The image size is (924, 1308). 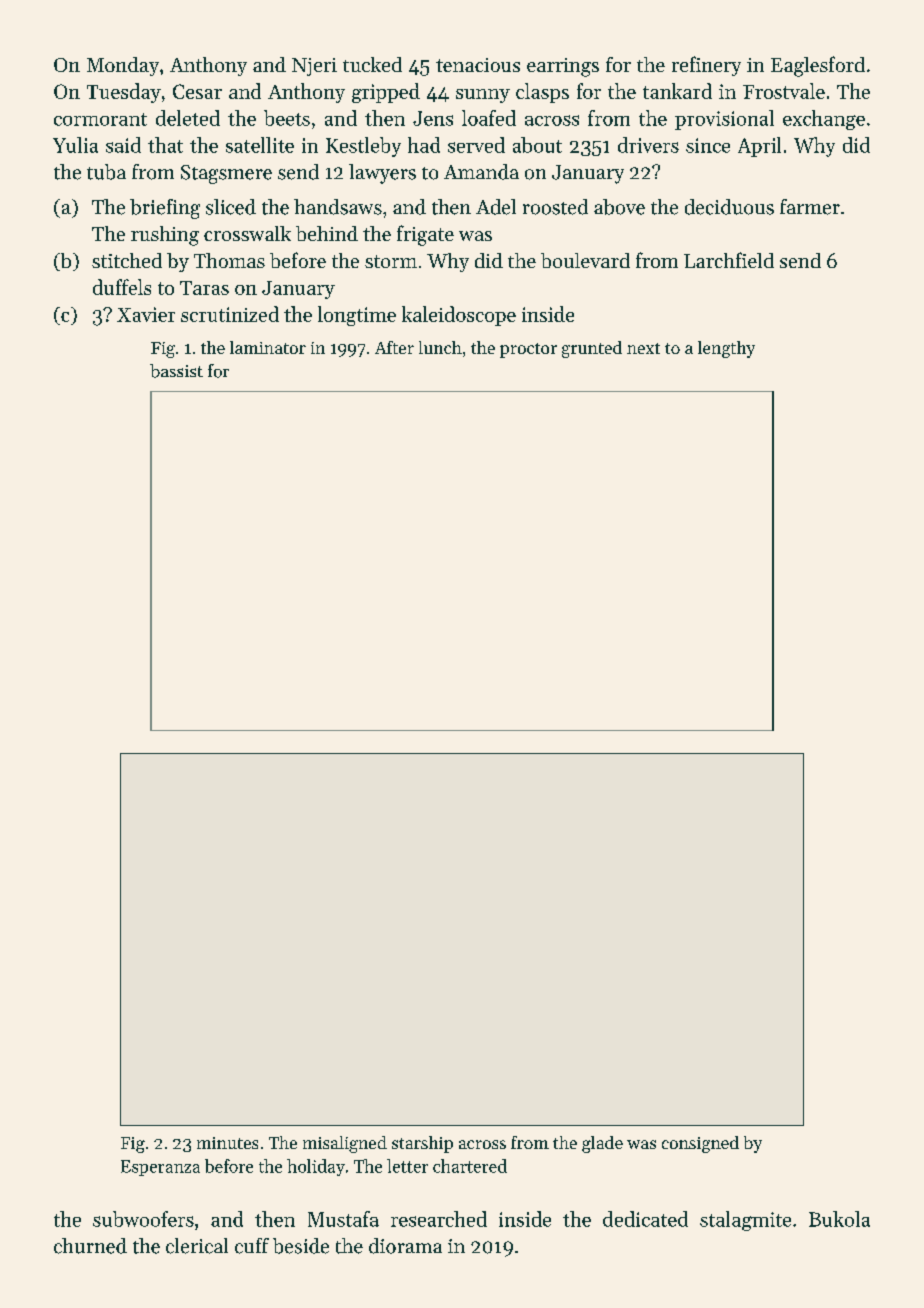 I want to click on about, so click(x=537, y=145).
